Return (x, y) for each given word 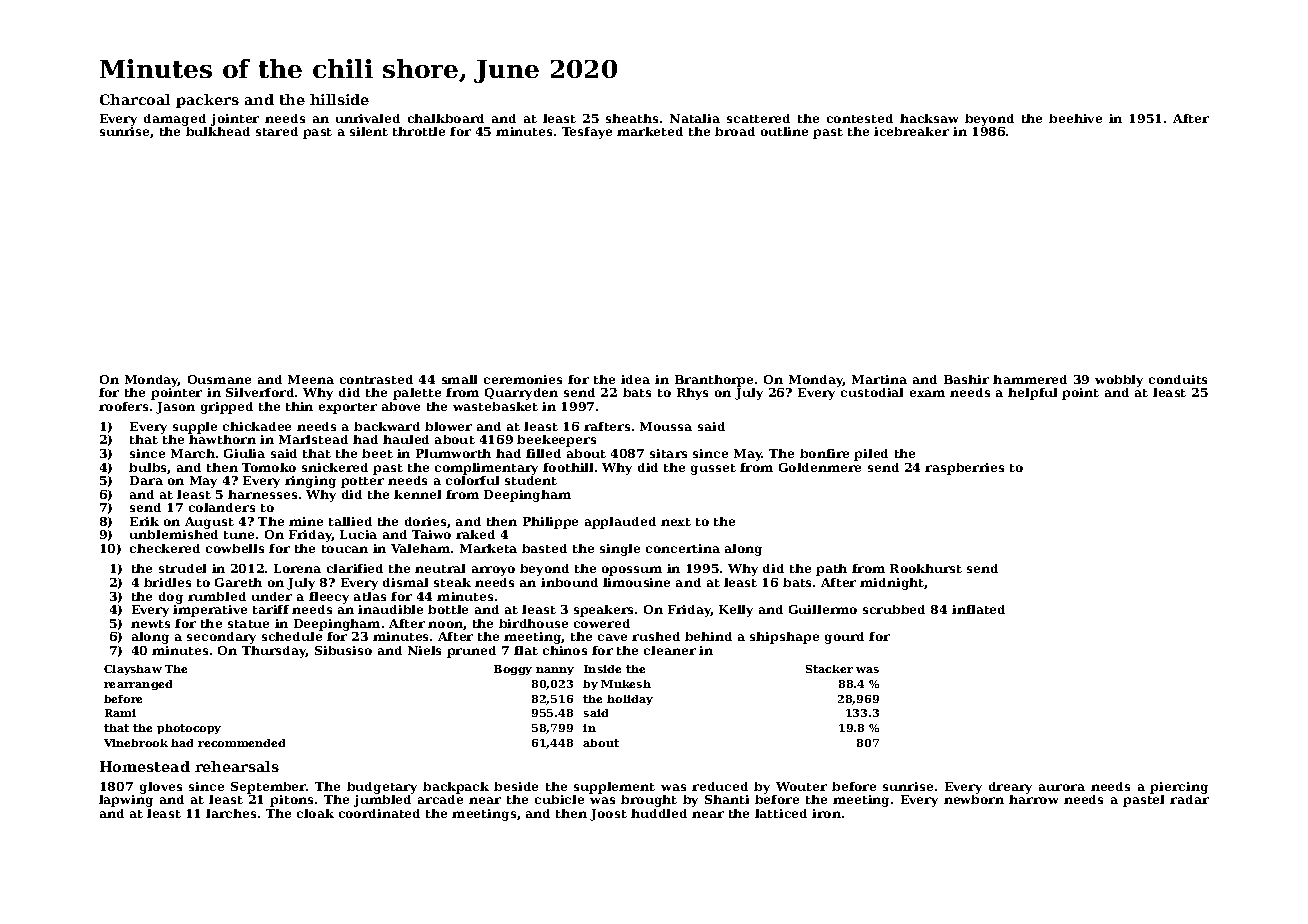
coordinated (379, 813)
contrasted (376, 379)
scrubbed (894, 609)
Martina (879, 379)
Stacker (829, 669)
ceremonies (523, 379)
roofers (123, 406)
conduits (1178, 379)
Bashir (966, 379)
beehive (1075, 118)
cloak (315, 813)
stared (277, 131)
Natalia (695, 118)
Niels (424, 650)
